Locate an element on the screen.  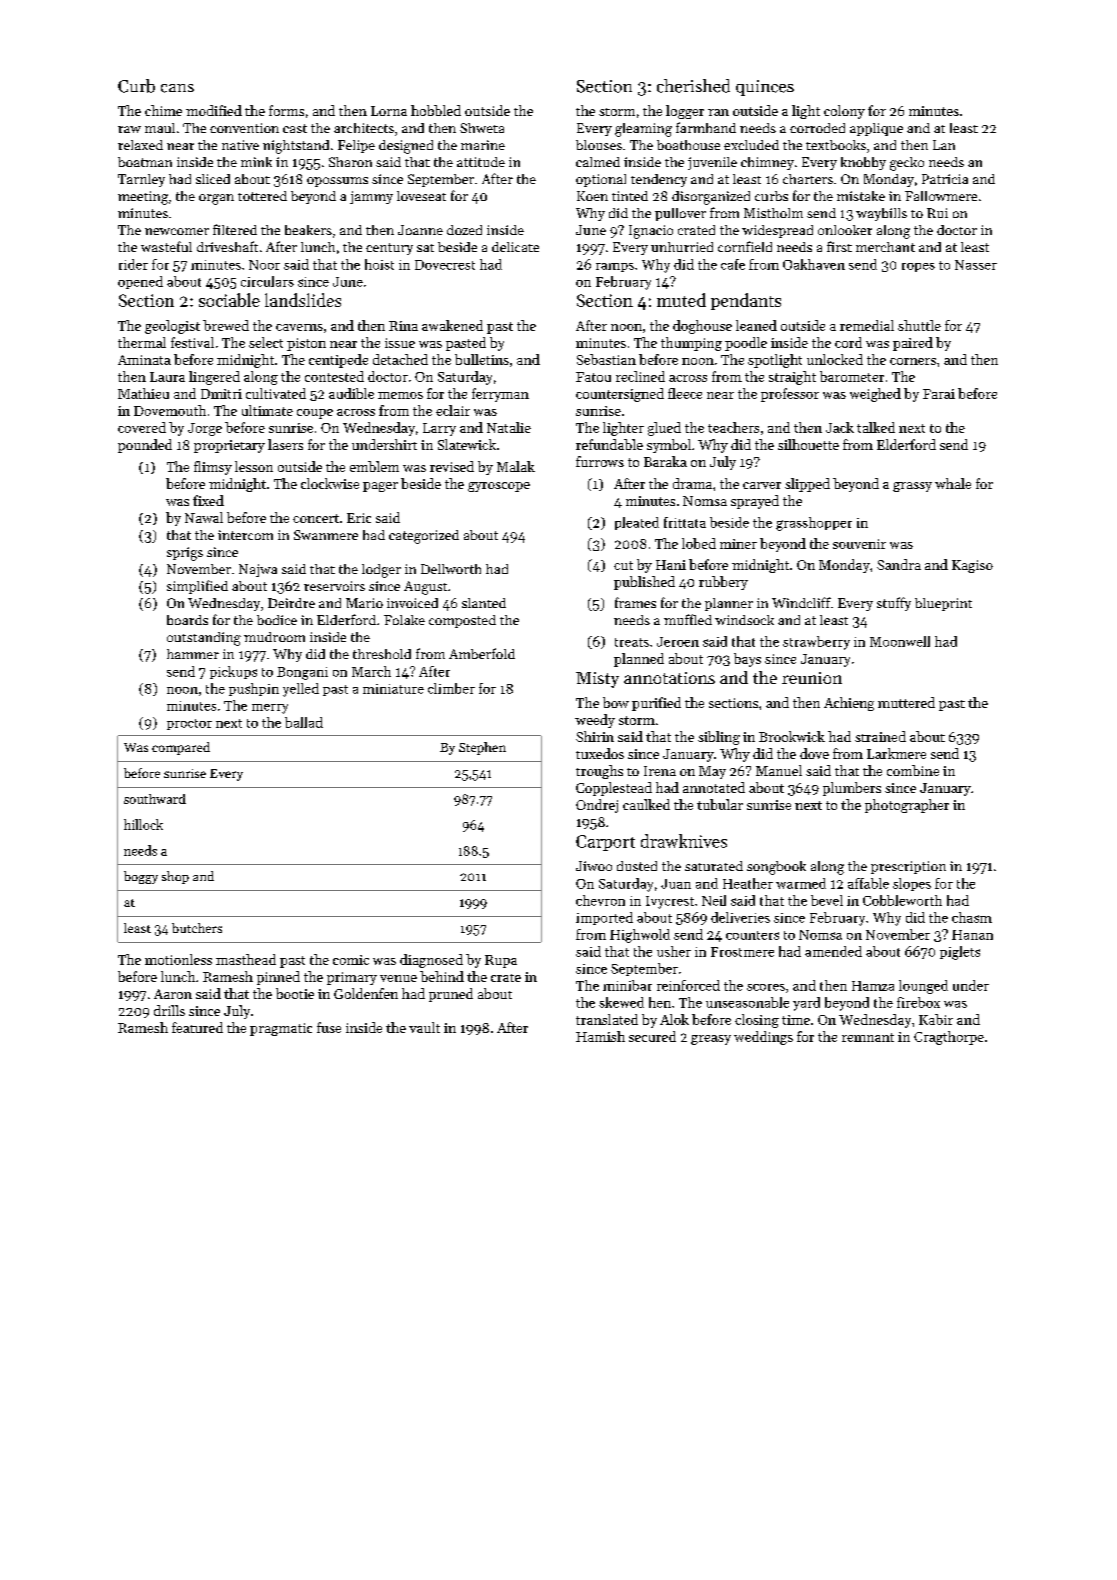
Moonwell is located at coordinates (900, 641).
